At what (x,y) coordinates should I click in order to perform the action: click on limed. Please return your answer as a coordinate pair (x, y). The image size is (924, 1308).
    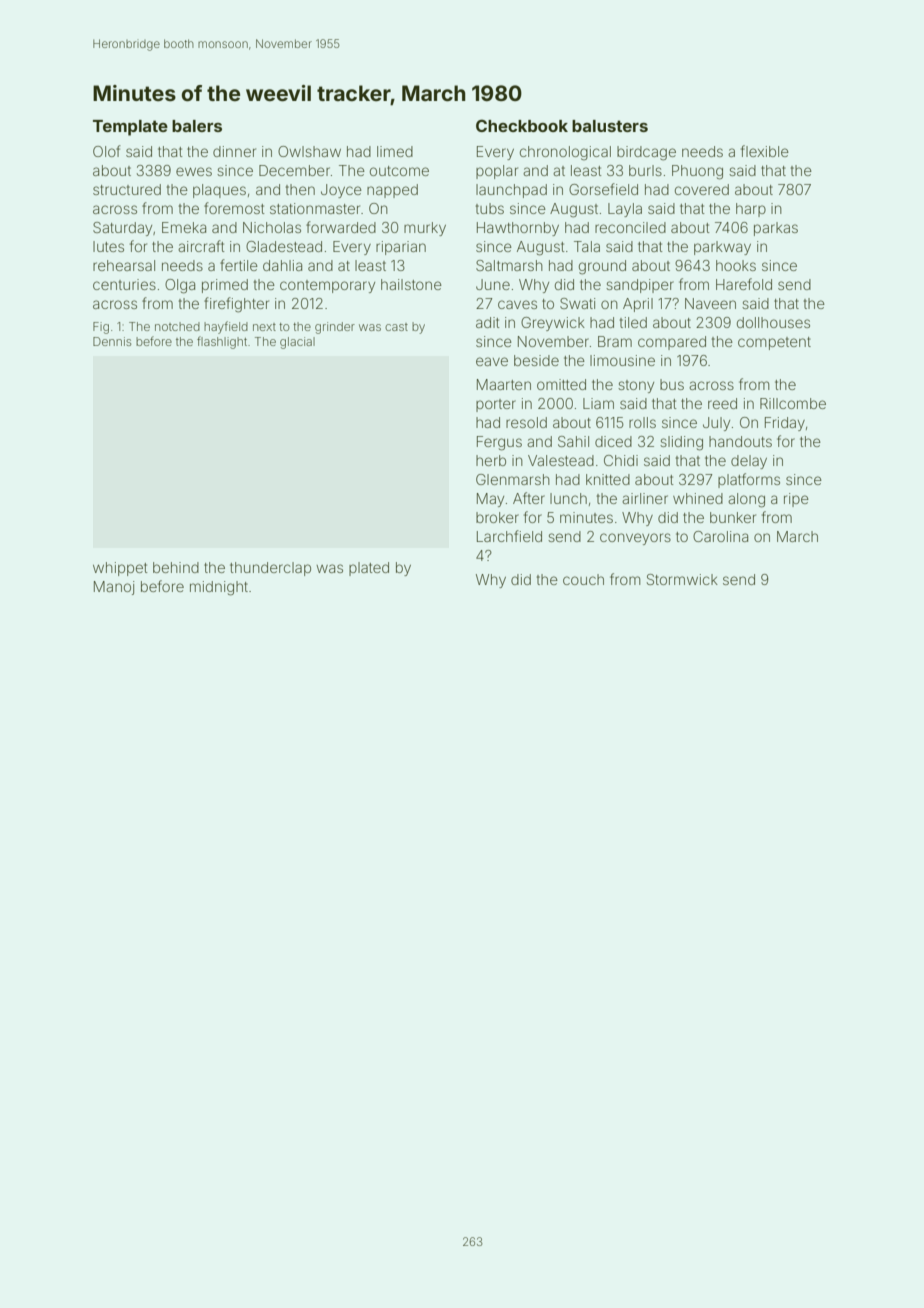
    Looking at the image, I should click on (395, 151).
